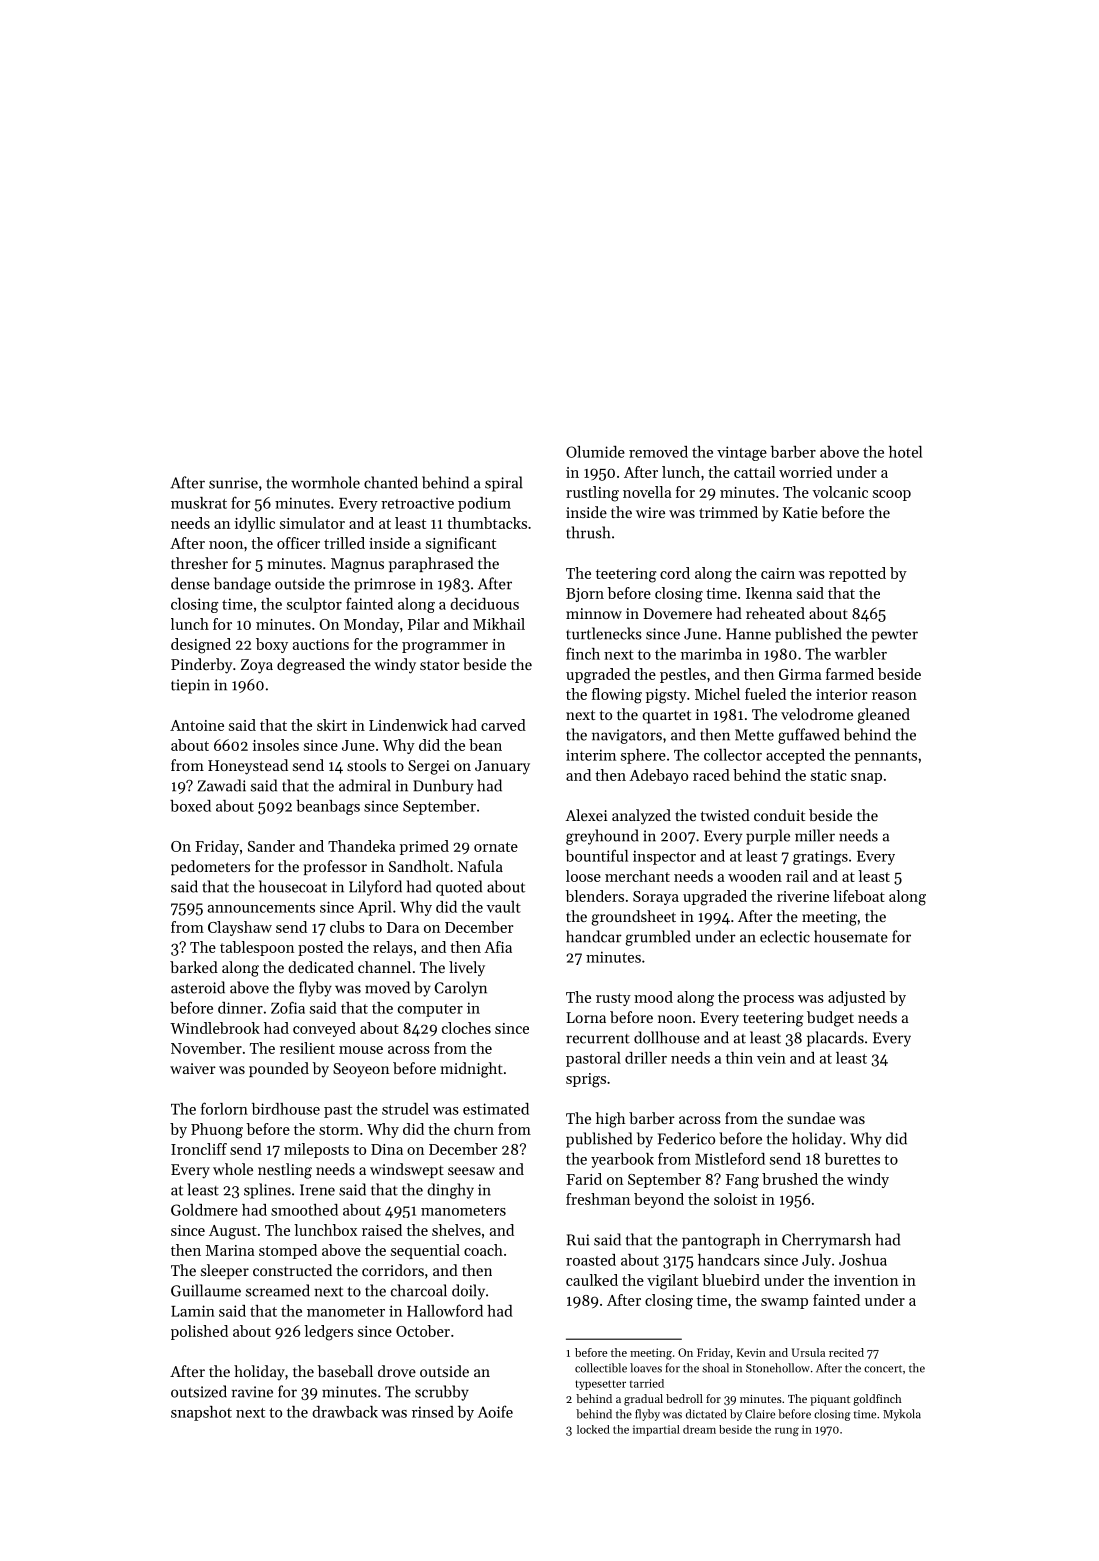 Image resolution: width=1099 pixels, height=1561 pixels. What do you see at coordinates (647, 492) in the screenshot?
I see `novella` at bounding box center [647, 492].
